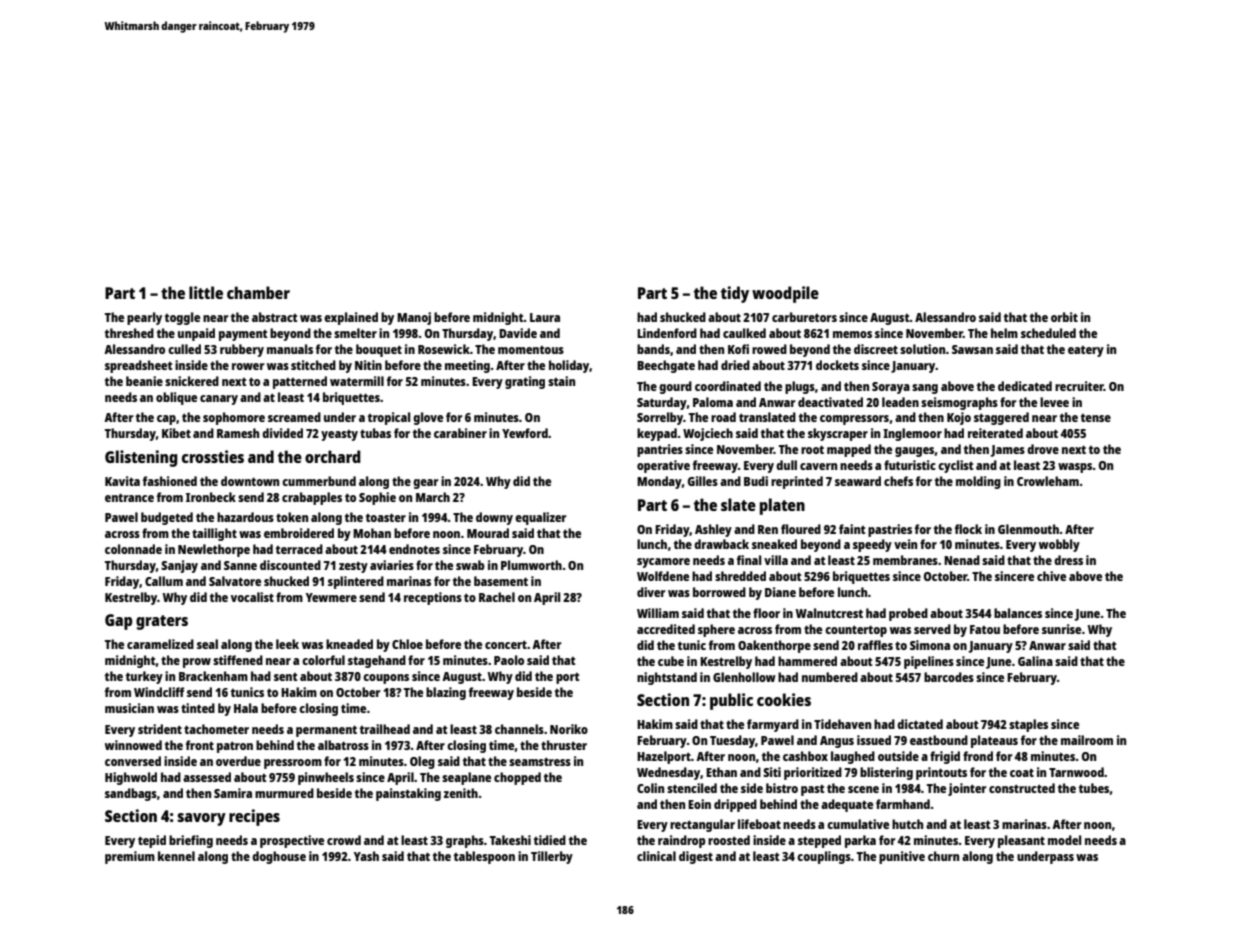 The image size is (1233, 952). I want to click on tepid, so click(152, 841).
